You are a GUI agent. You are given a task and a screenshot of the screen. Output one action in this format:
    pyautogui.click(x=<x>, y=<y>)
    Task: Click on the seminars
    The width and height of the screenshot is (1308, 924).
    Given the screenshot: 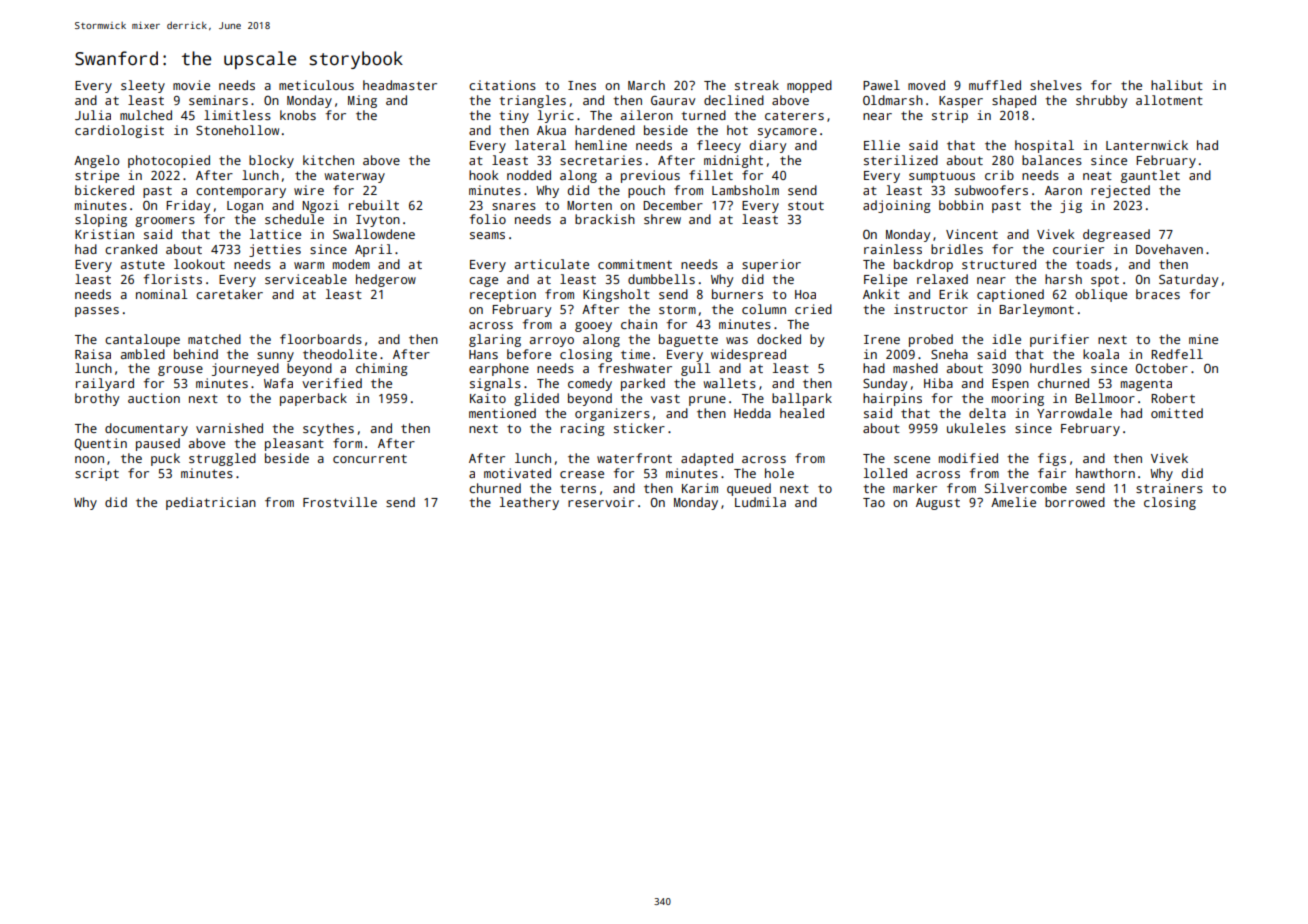 What is the action you would take?
    pyautogui.click(x=218, y=100)
